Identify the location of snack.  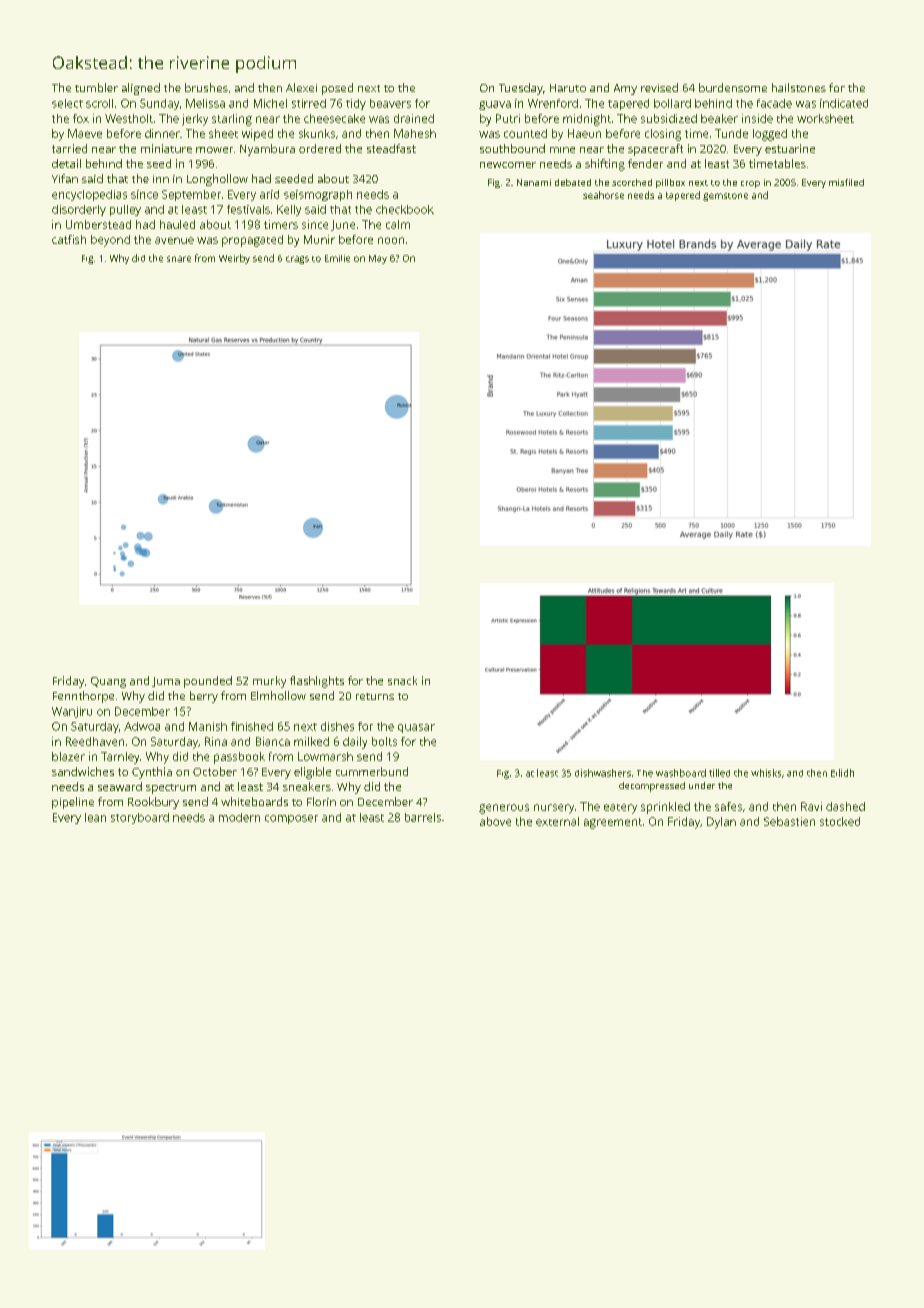
(402, 680).
